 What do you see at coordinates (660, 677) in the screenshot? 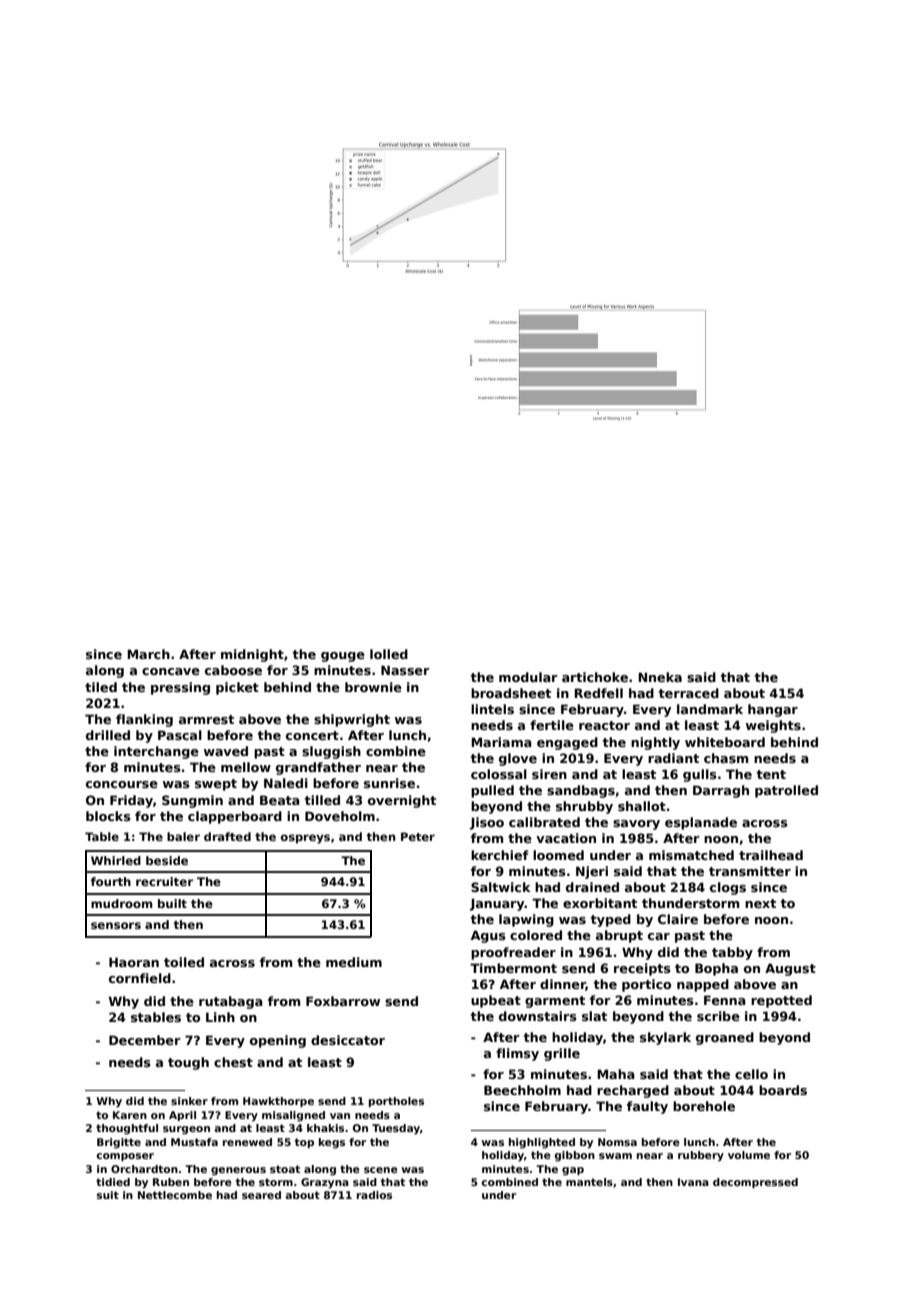
I see `Nneka` at bounding box center [660, 677].
